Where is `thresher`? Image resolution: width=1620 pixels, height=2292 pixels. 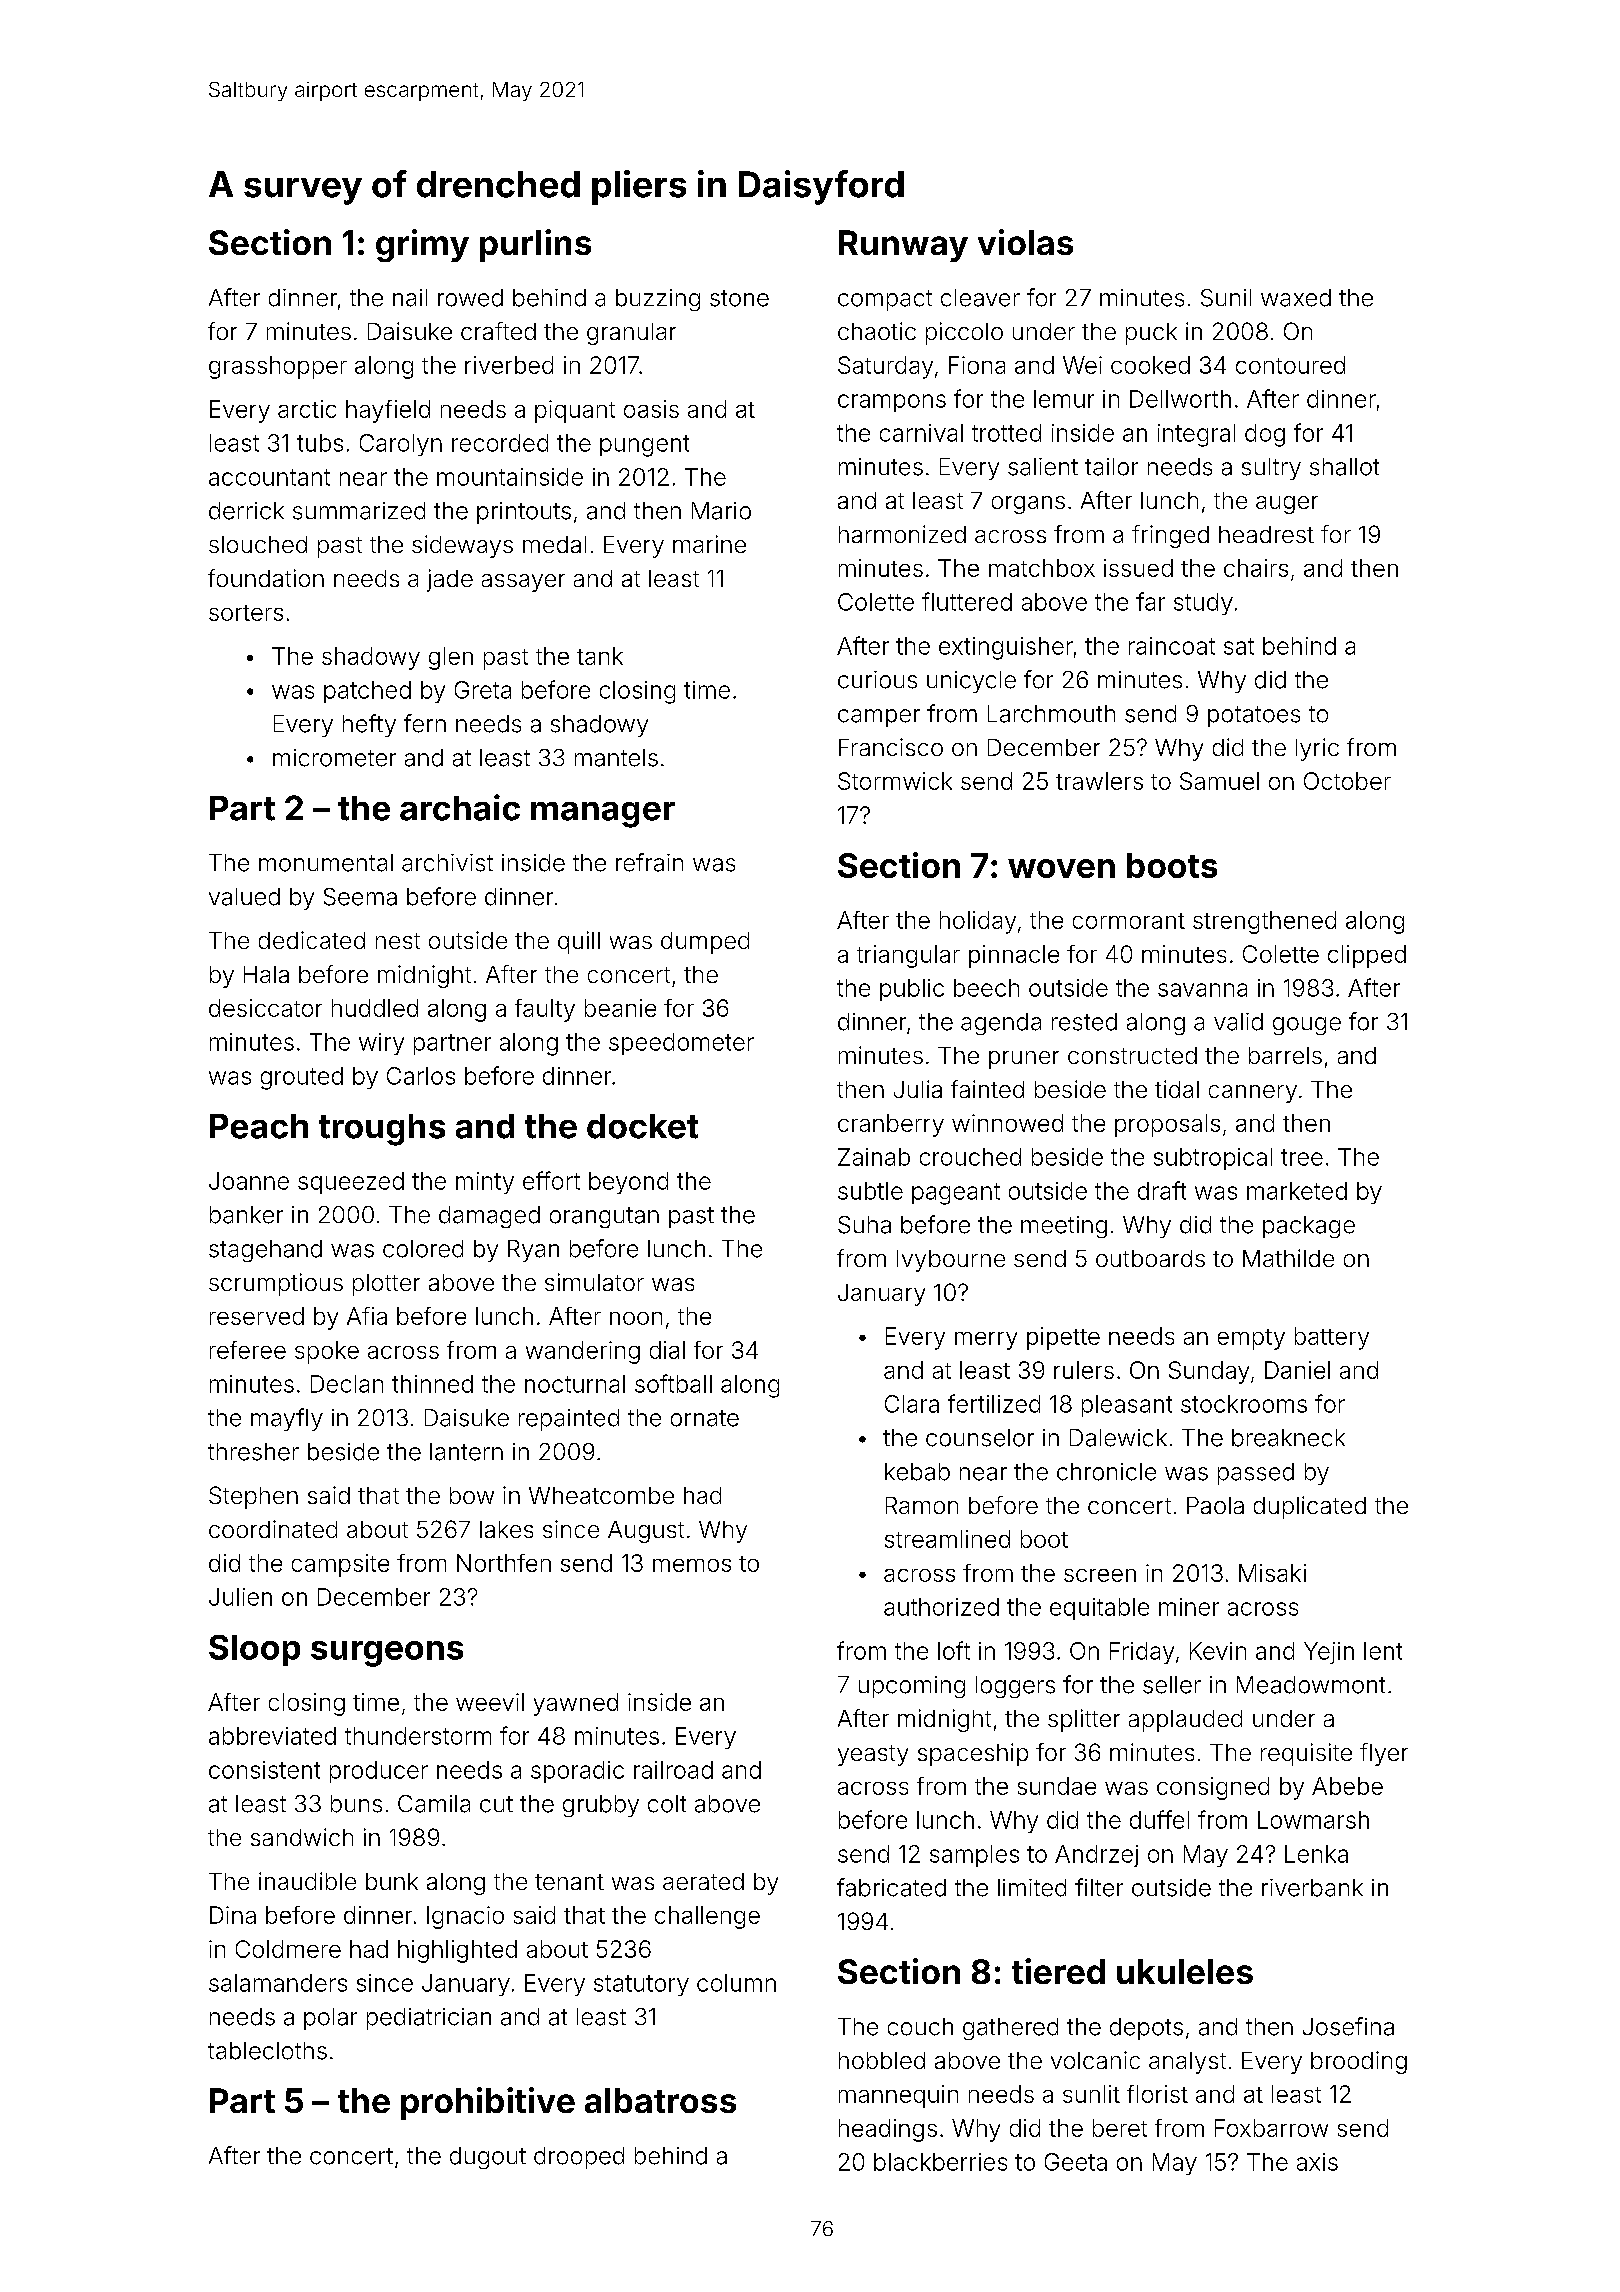
thresher is located at coordinates (253, 1452).
